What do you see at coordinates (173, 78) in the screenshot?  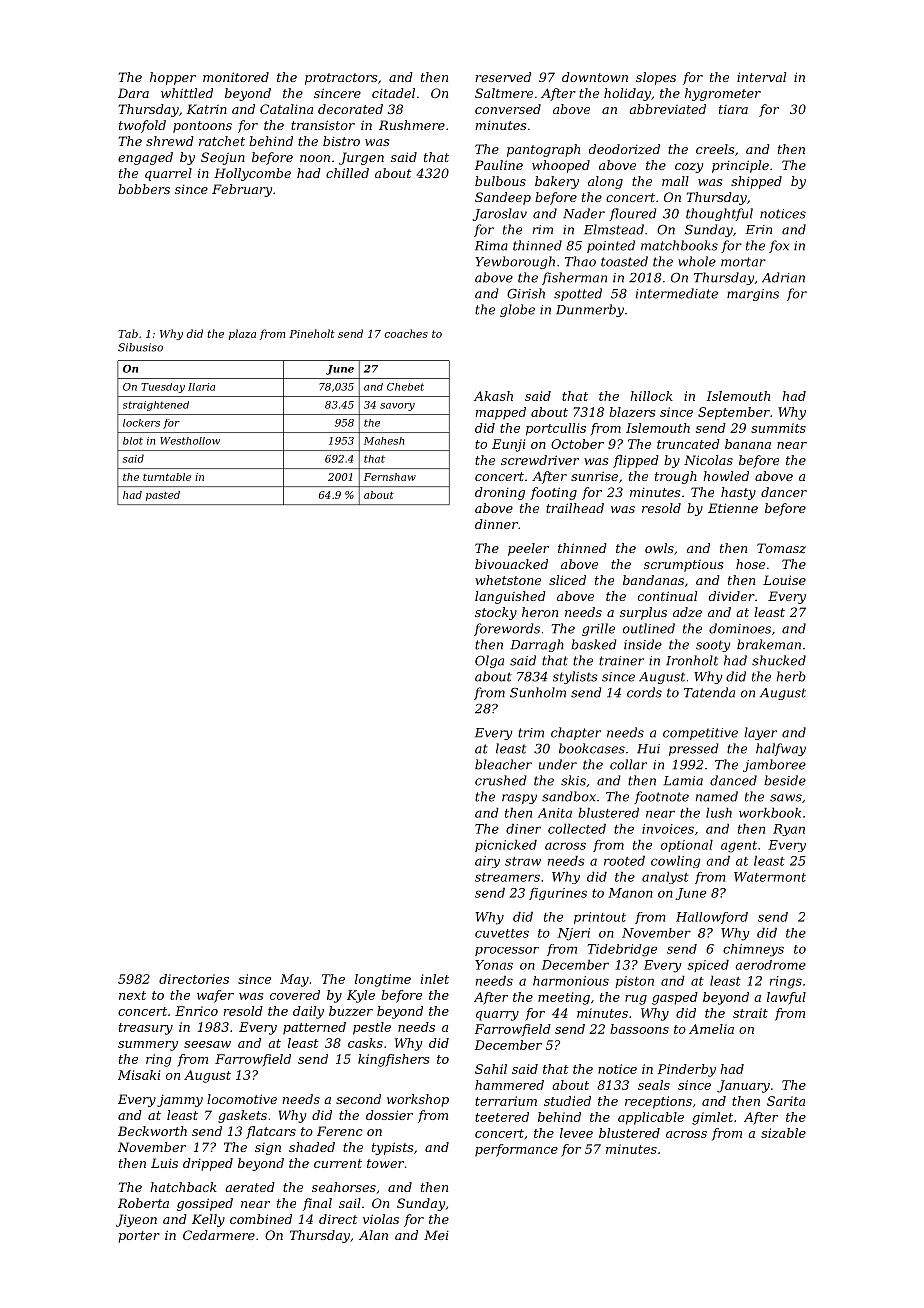 I see `hopper` at bounding box center [173, 78].
